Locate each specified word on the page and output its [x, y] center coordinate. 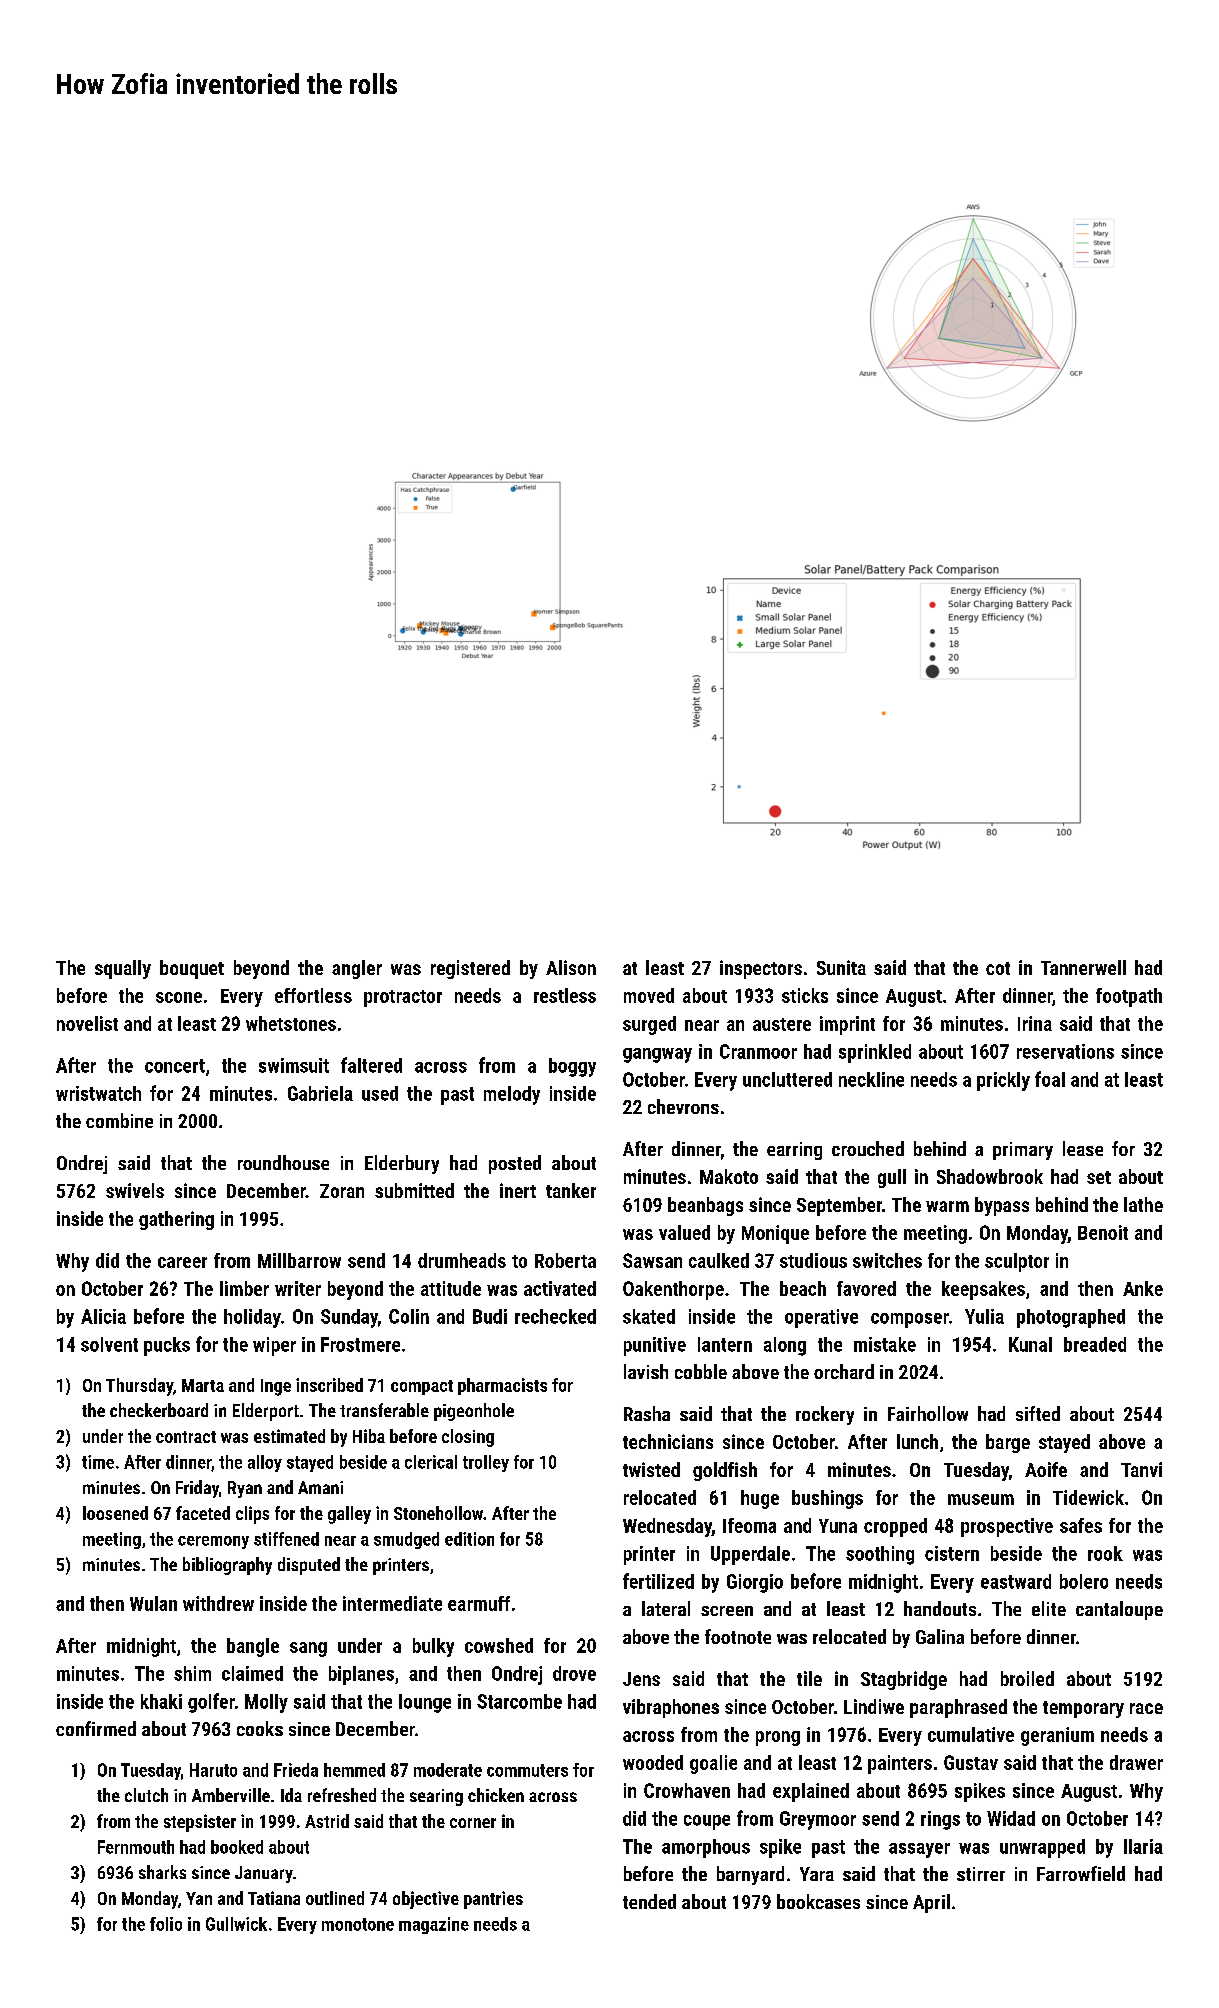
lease [1083, 1148]
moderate [448, 1770]
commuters [527, 1770]
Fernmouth [136, 1847]
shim [192, 1673]
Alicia [103, 1316]
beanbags [705, 1206]
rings [940, 1820]
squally [123, 969]
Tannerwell [1083, 967]
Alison [571, 967]
